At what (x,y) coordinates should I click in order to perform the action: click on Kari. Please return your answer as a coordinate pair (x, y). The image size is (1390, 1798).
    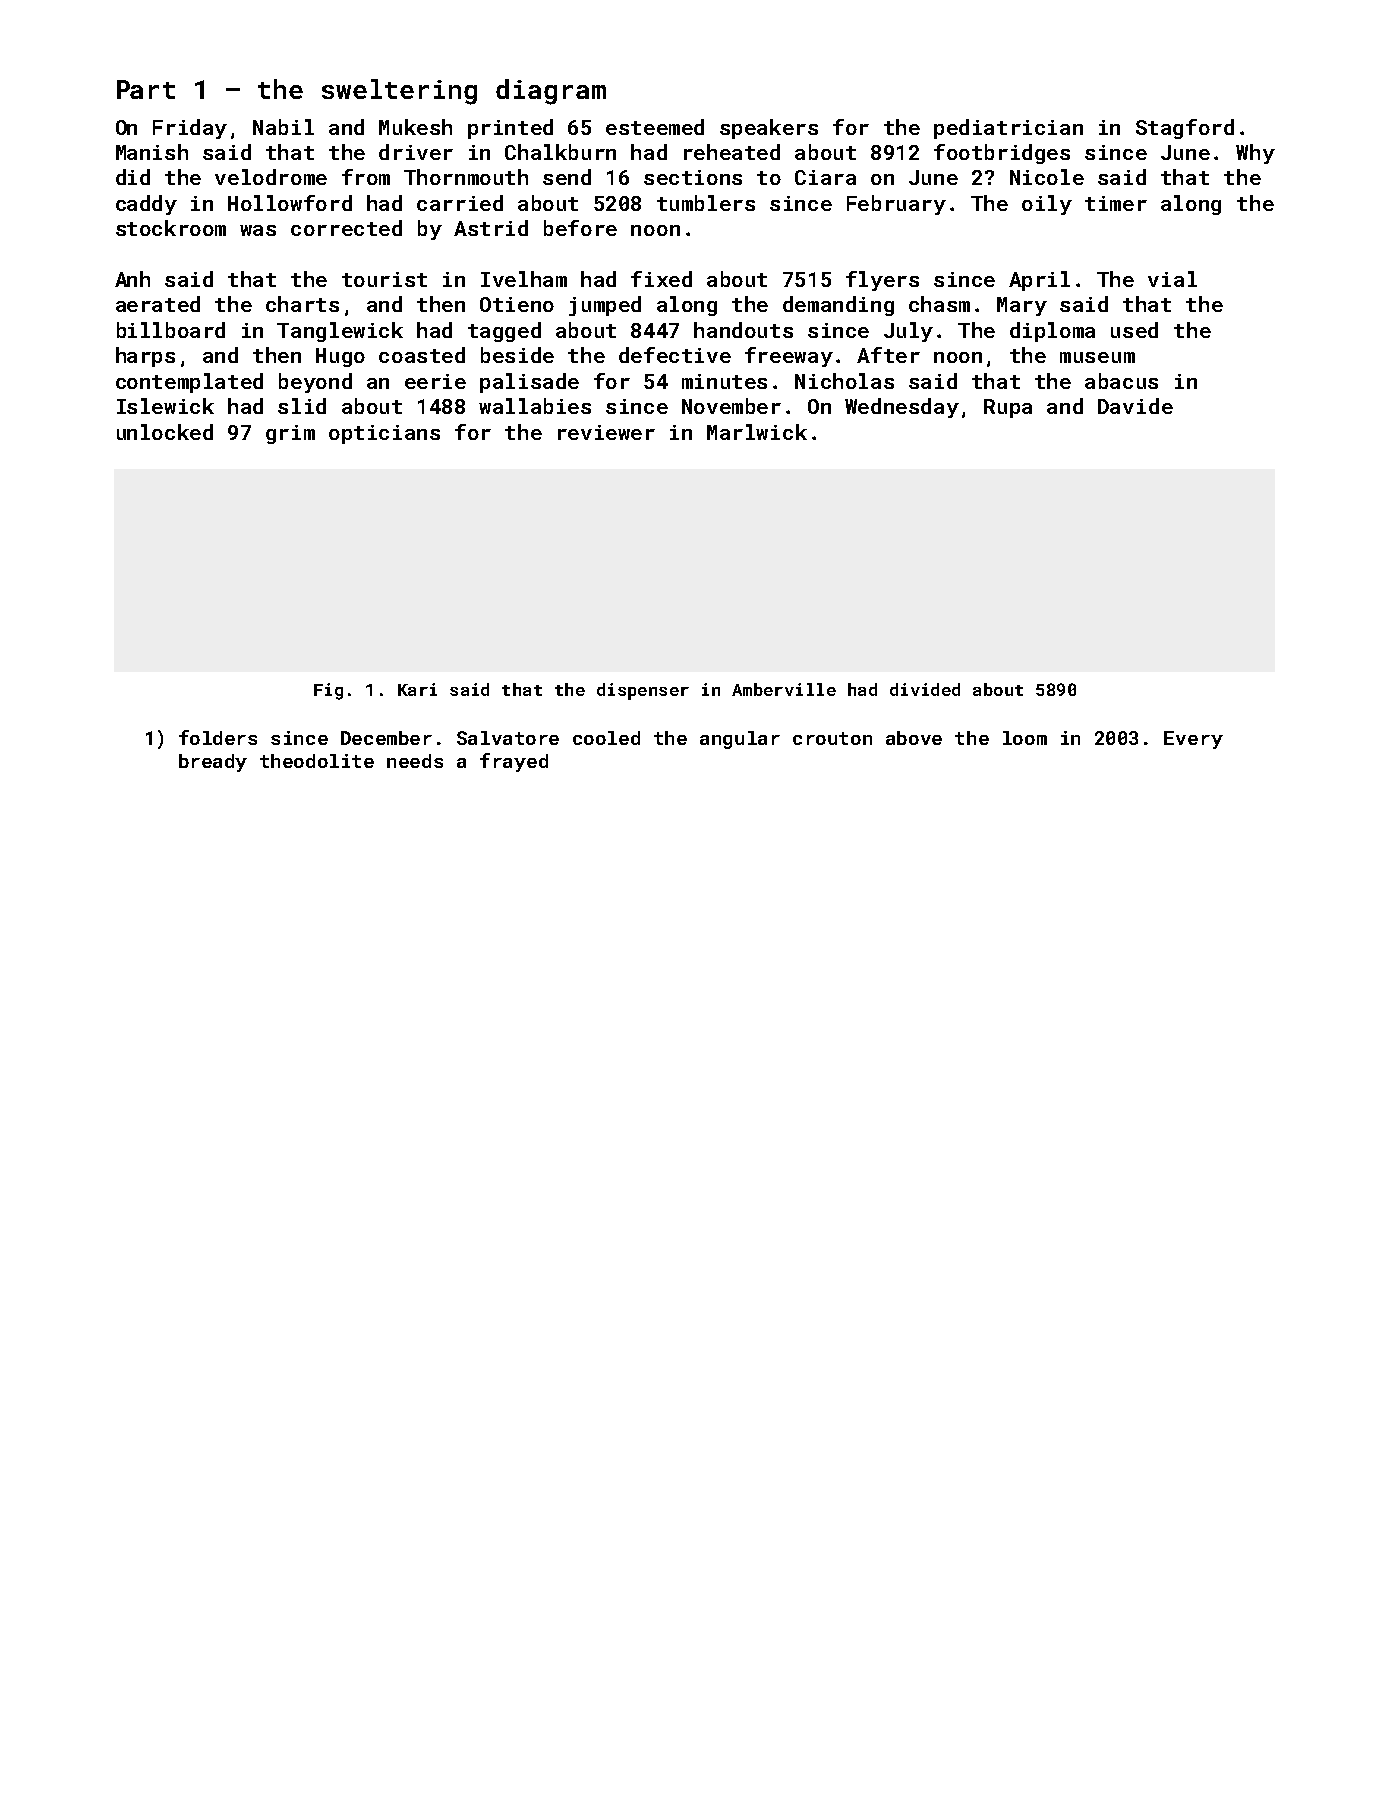
    Looking at the image, I should click on (417, 689).
